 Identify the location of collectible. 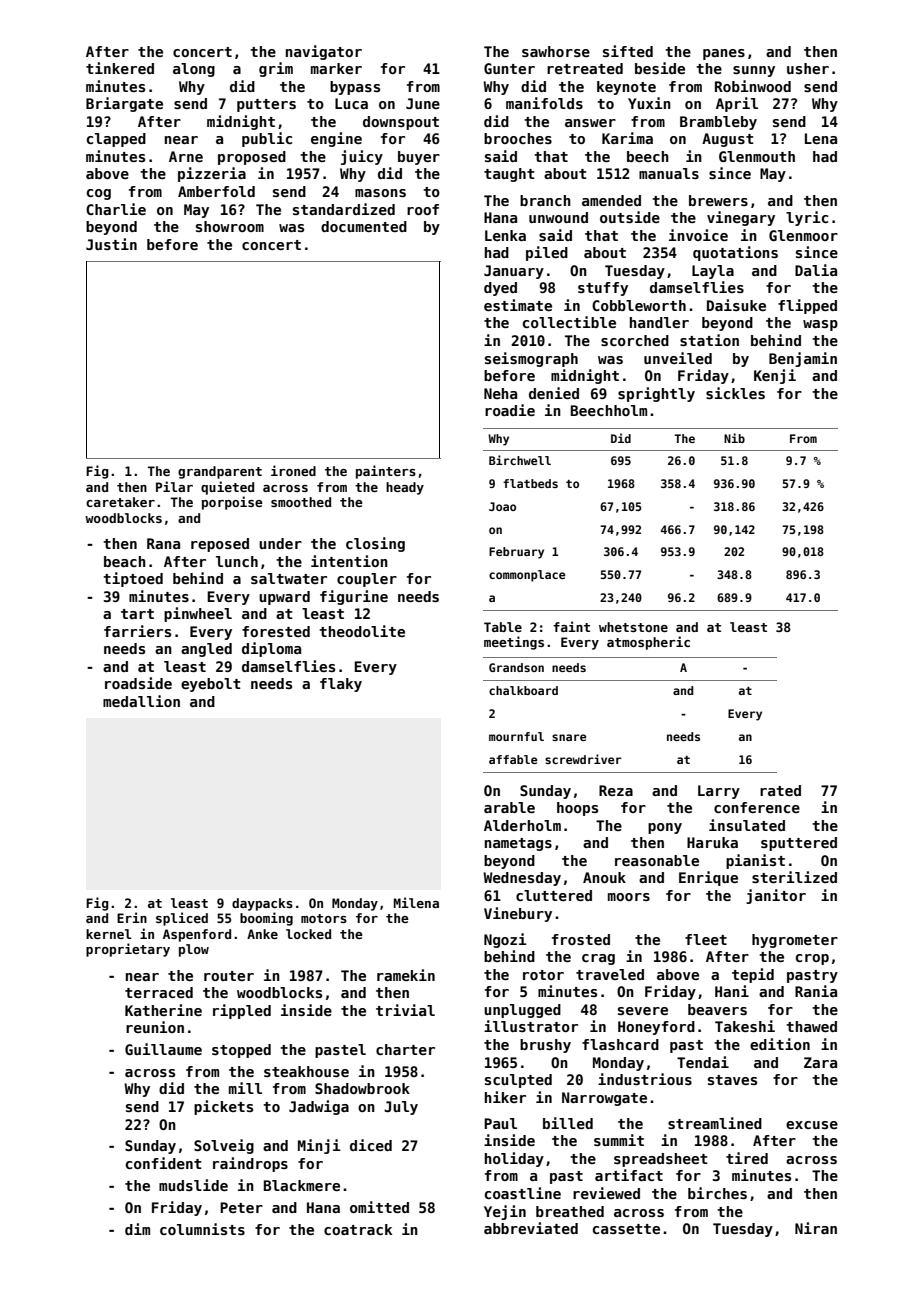
(569, 322).
